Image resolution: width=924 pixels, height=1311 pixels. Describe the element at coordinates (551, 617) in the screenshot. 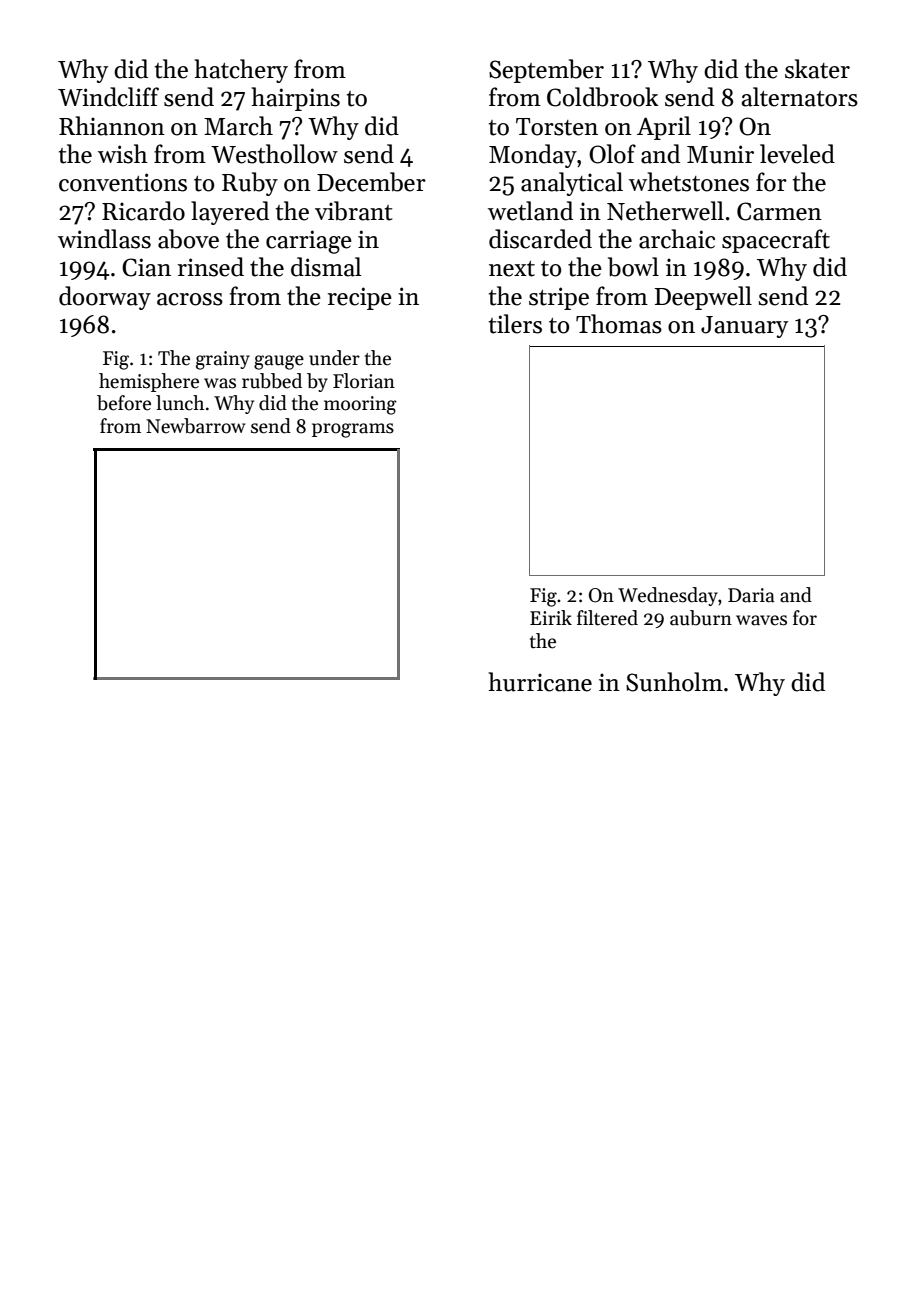

I see `Eirik` at that location.
